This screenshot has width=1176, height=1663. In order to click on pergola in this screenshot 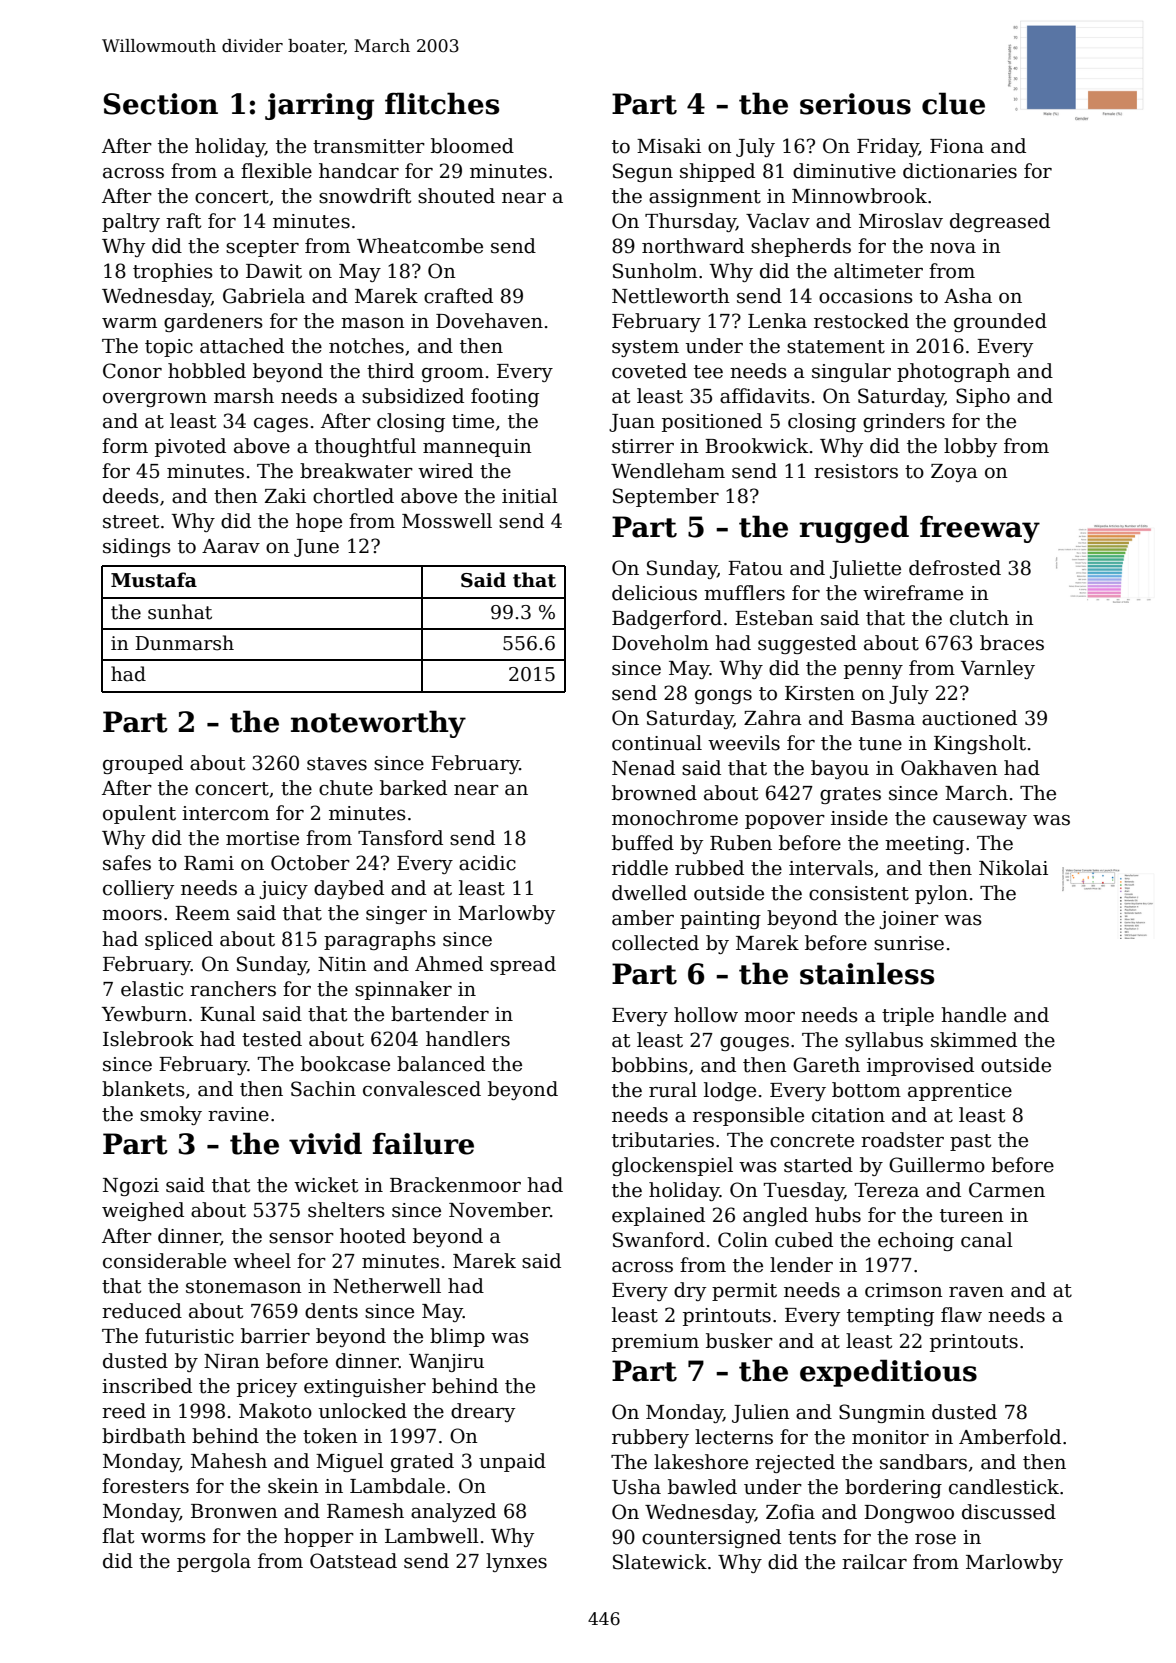, I will do `click(214, 1562)`.
